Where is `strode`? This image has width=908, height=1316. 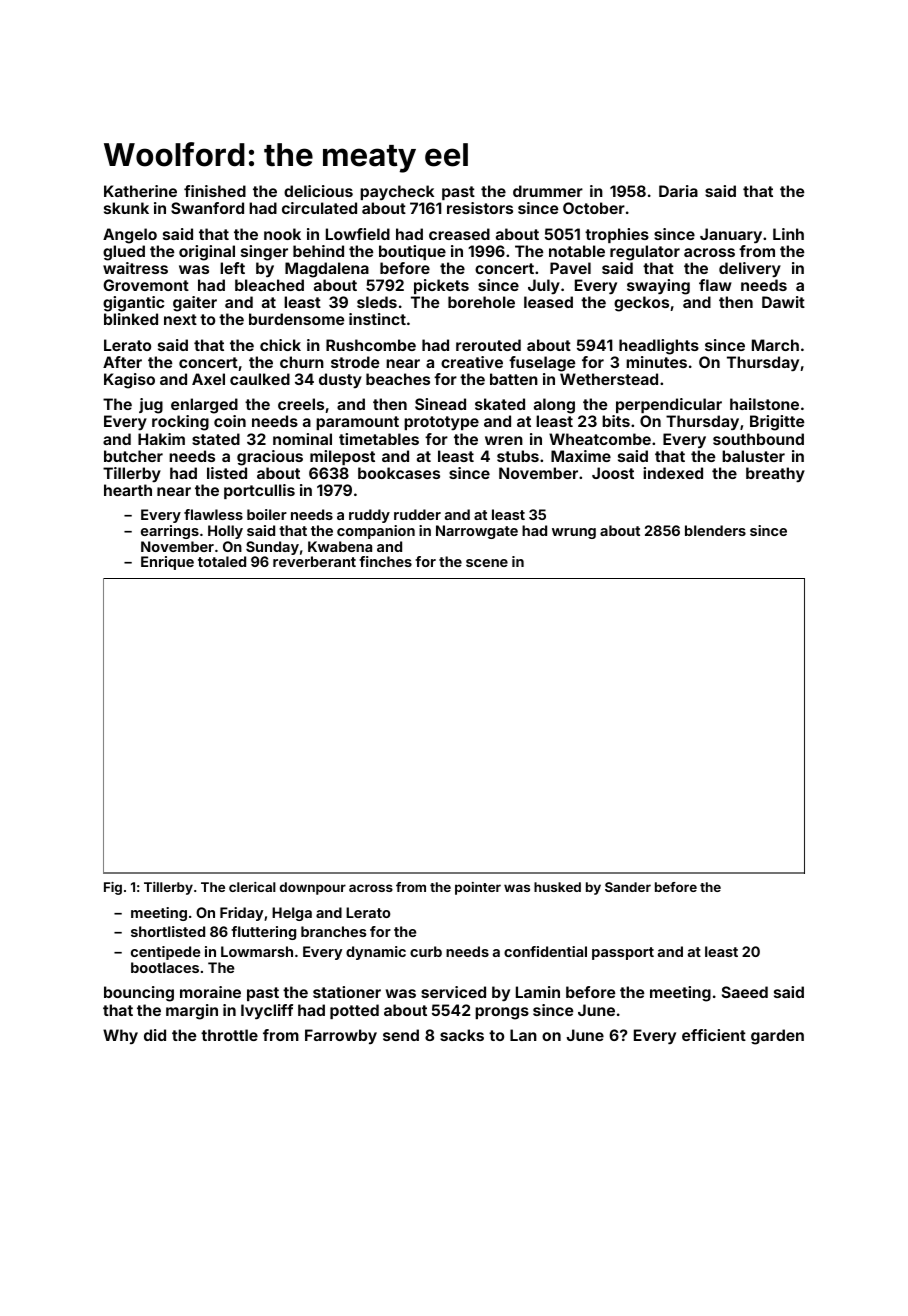
strode is located at coordinates (355, 362).
